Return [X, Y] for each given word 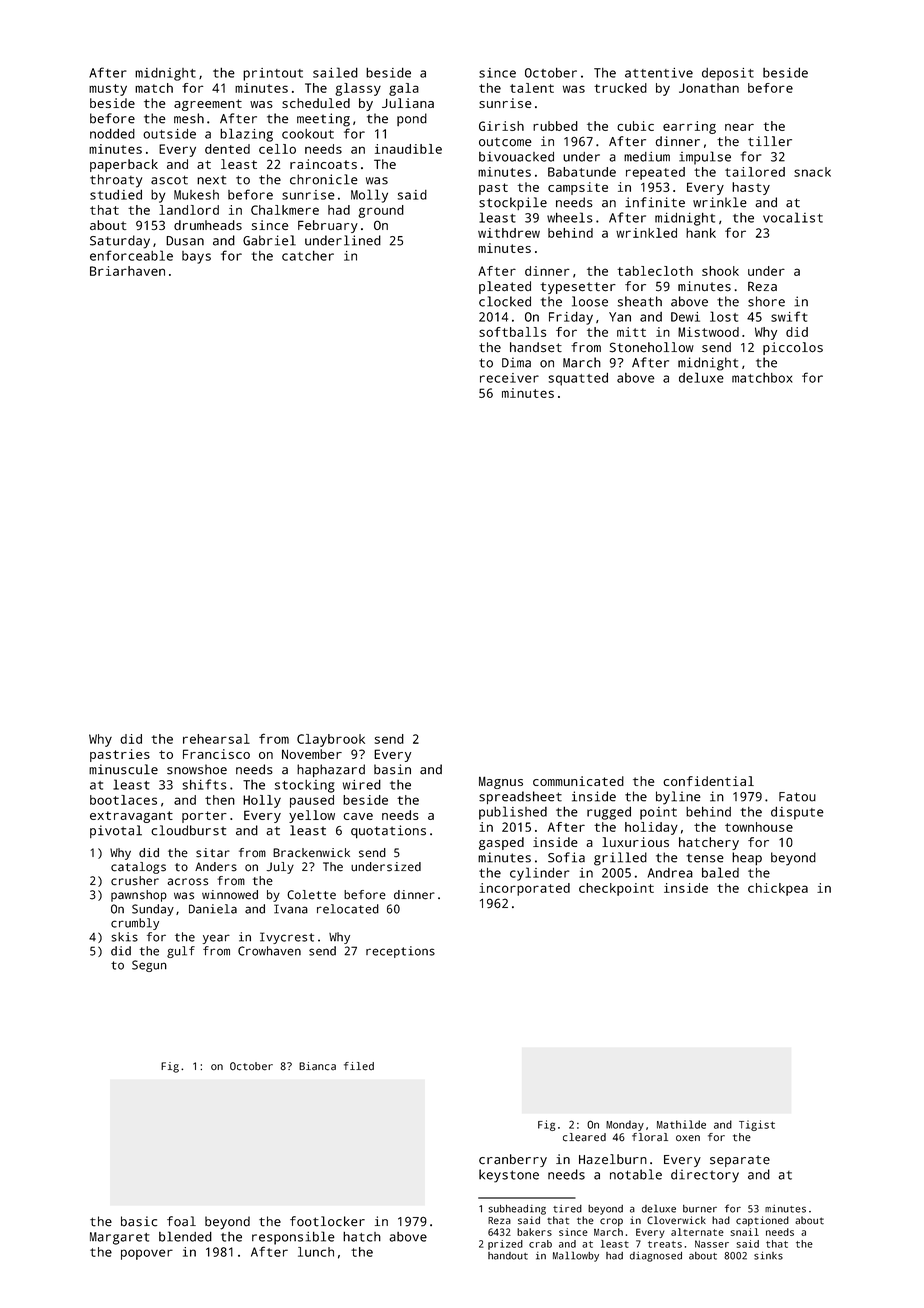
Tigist [757, 1125]
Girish [501, 126]
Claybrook [331, 740]
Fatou [797, 797]
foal [181, 1221]
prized [505, 1245]
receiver [509, 378]
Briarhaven [127, 271]
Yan [620, 317]
